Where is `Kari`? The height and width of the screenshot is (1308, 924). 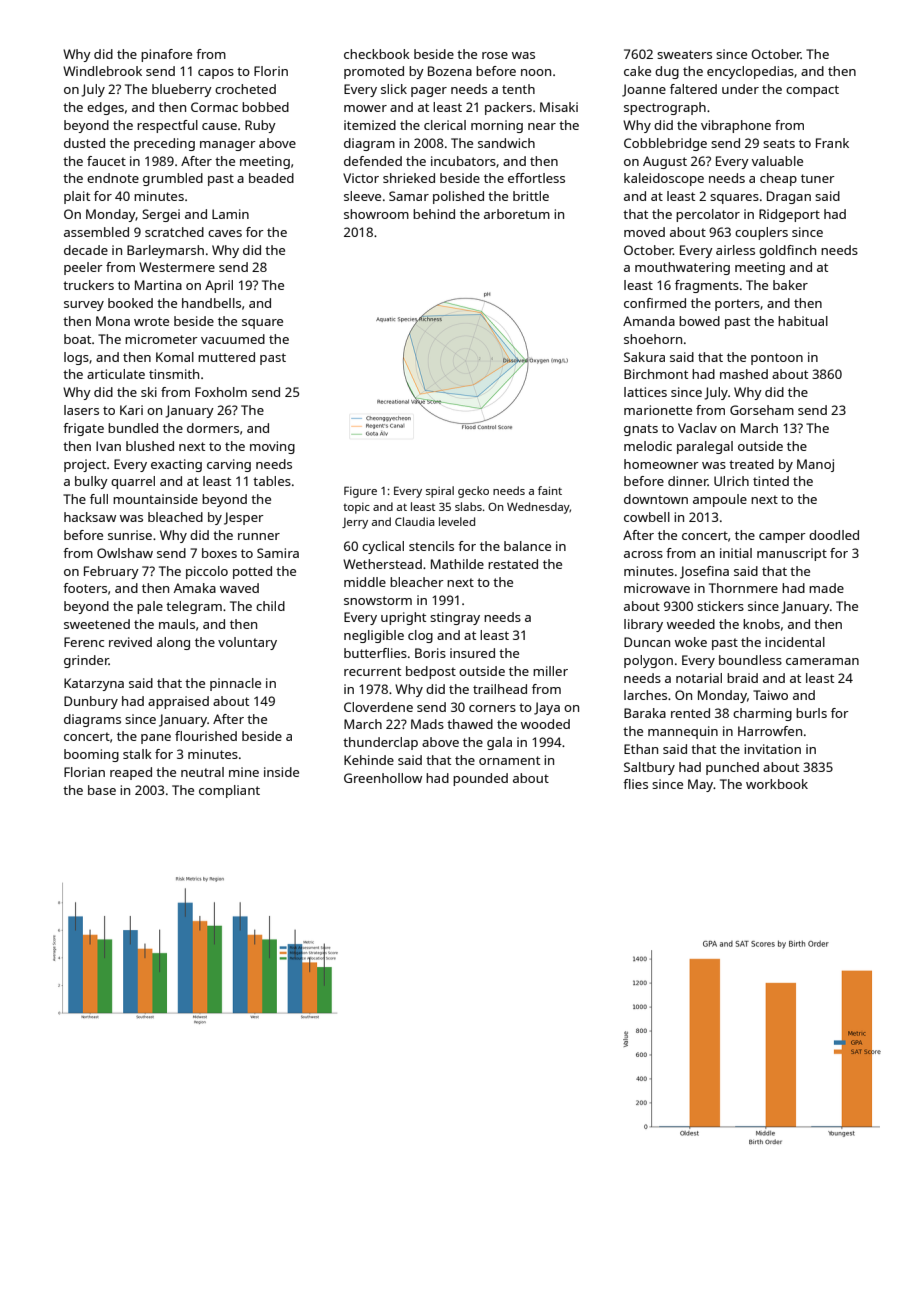 Kari is located at coordinates (131, 410).
